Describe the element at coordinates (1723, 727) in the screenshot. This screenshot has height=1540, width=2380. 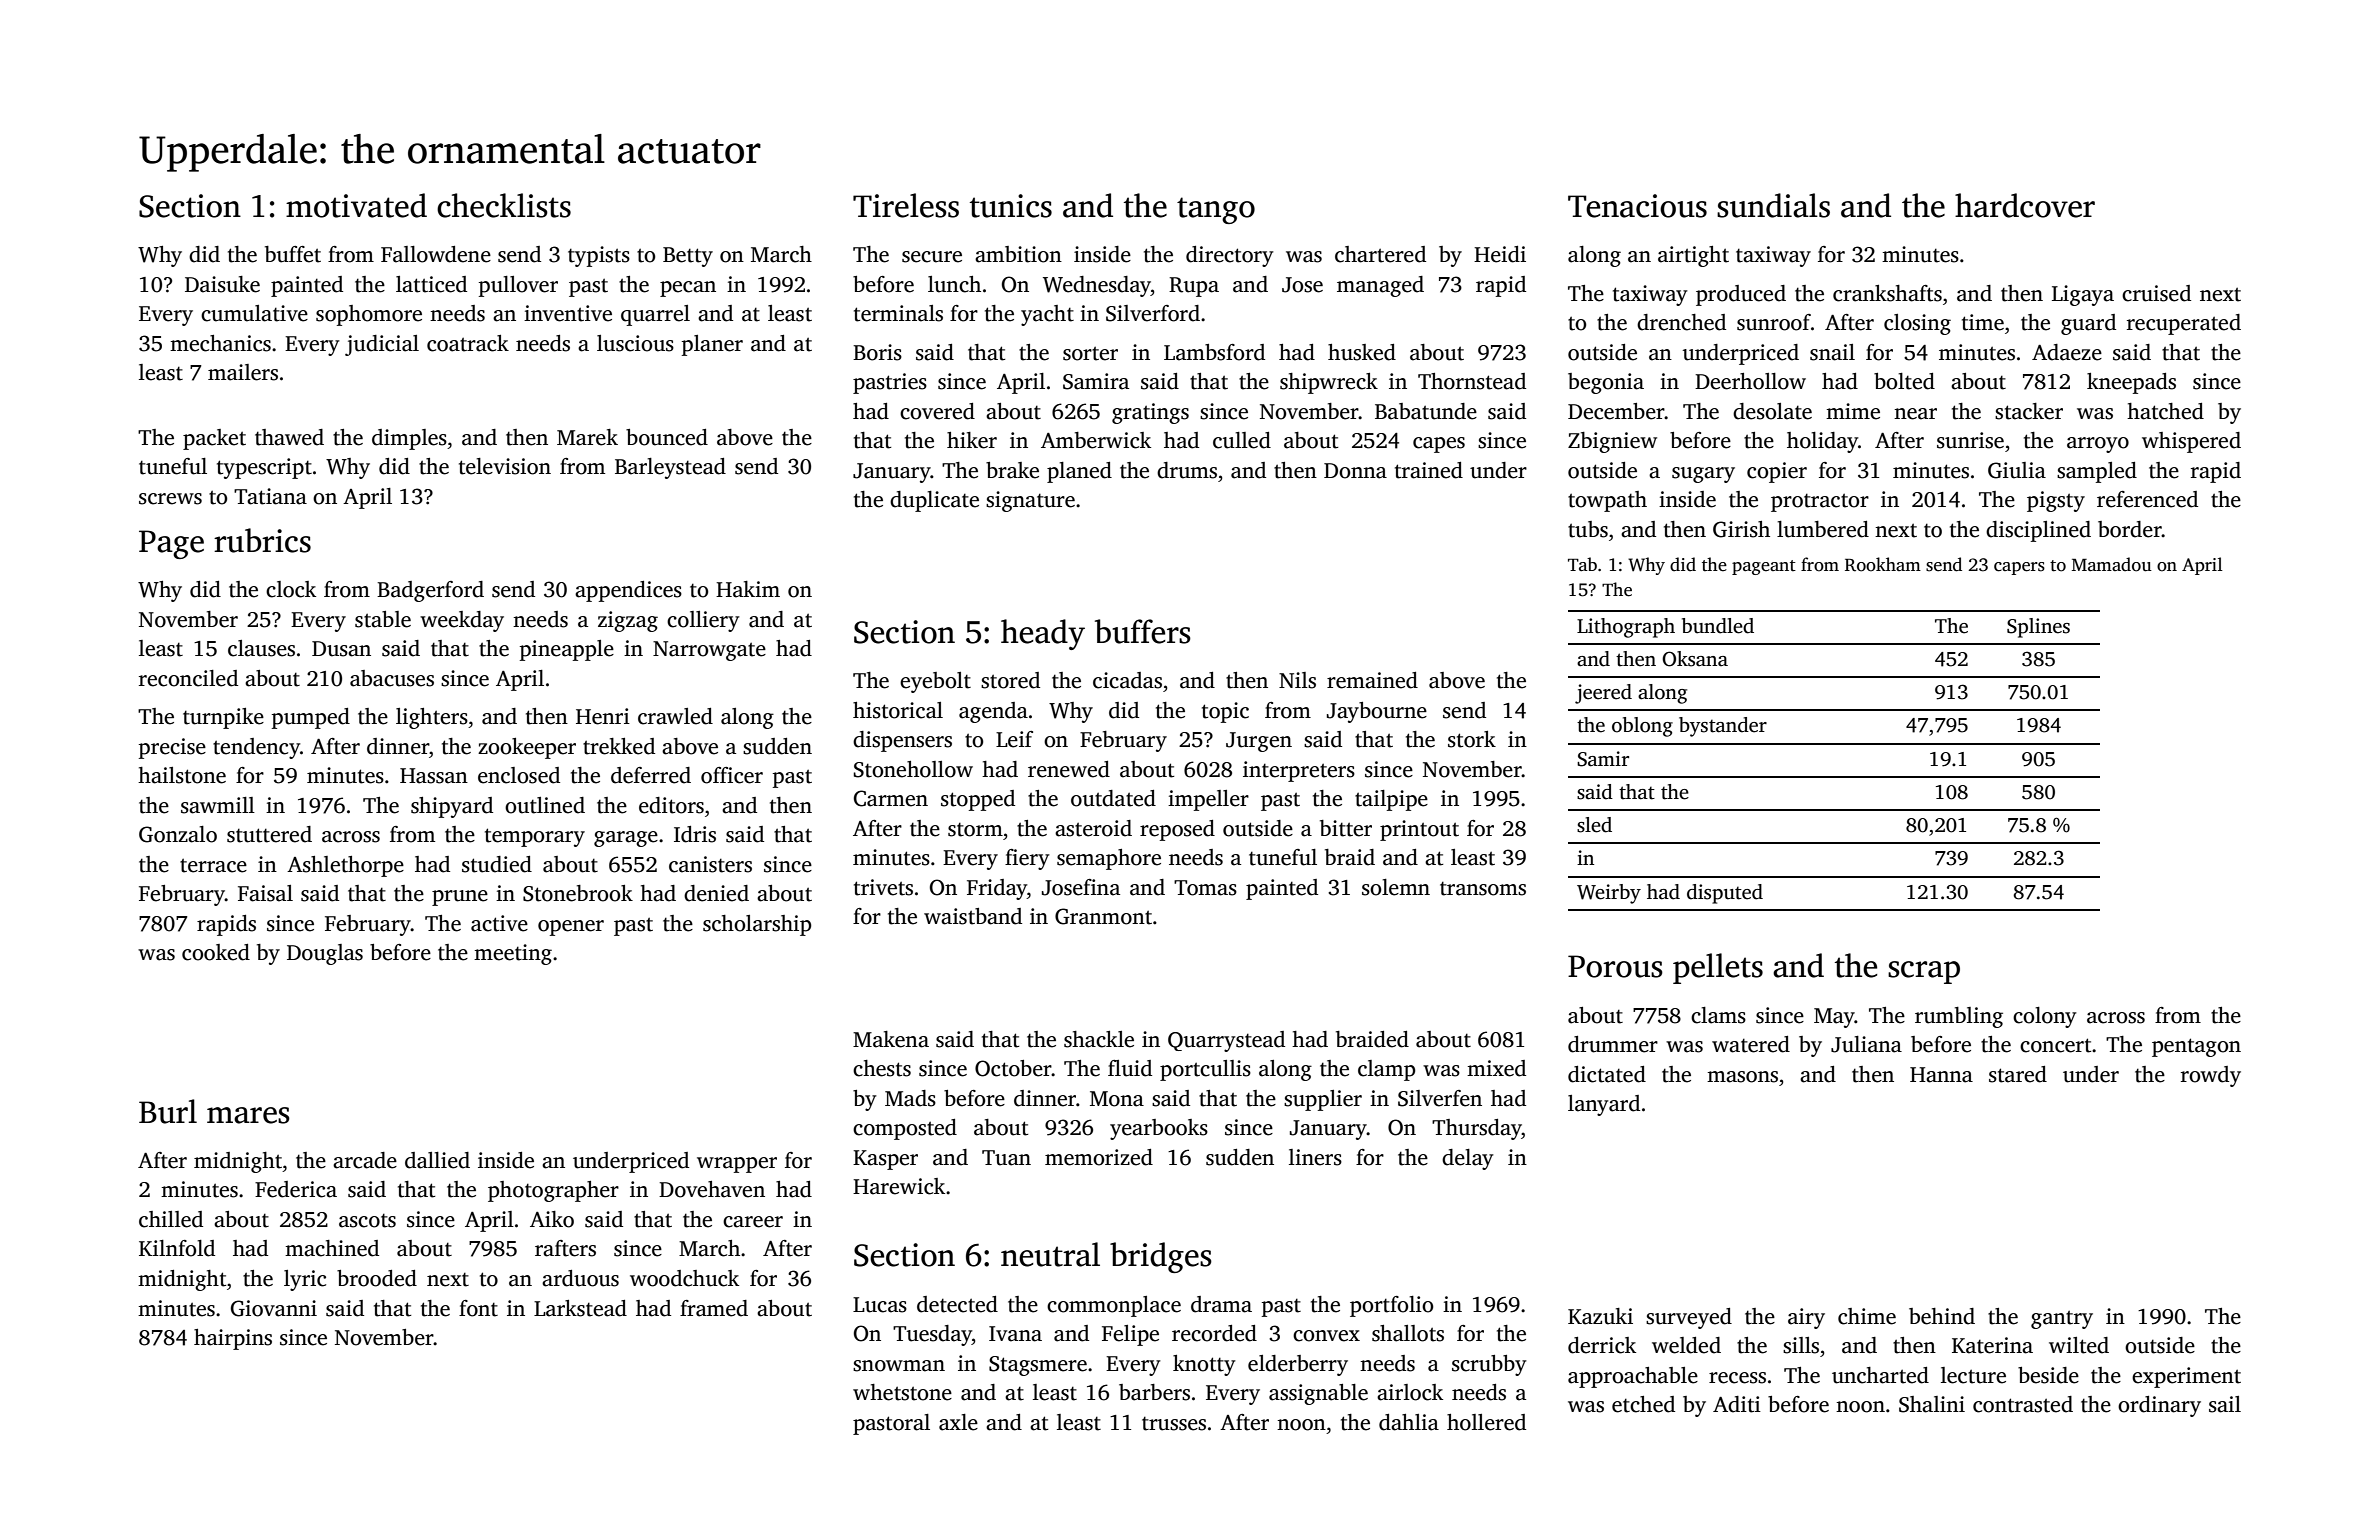
I see `bystander` at that location.
